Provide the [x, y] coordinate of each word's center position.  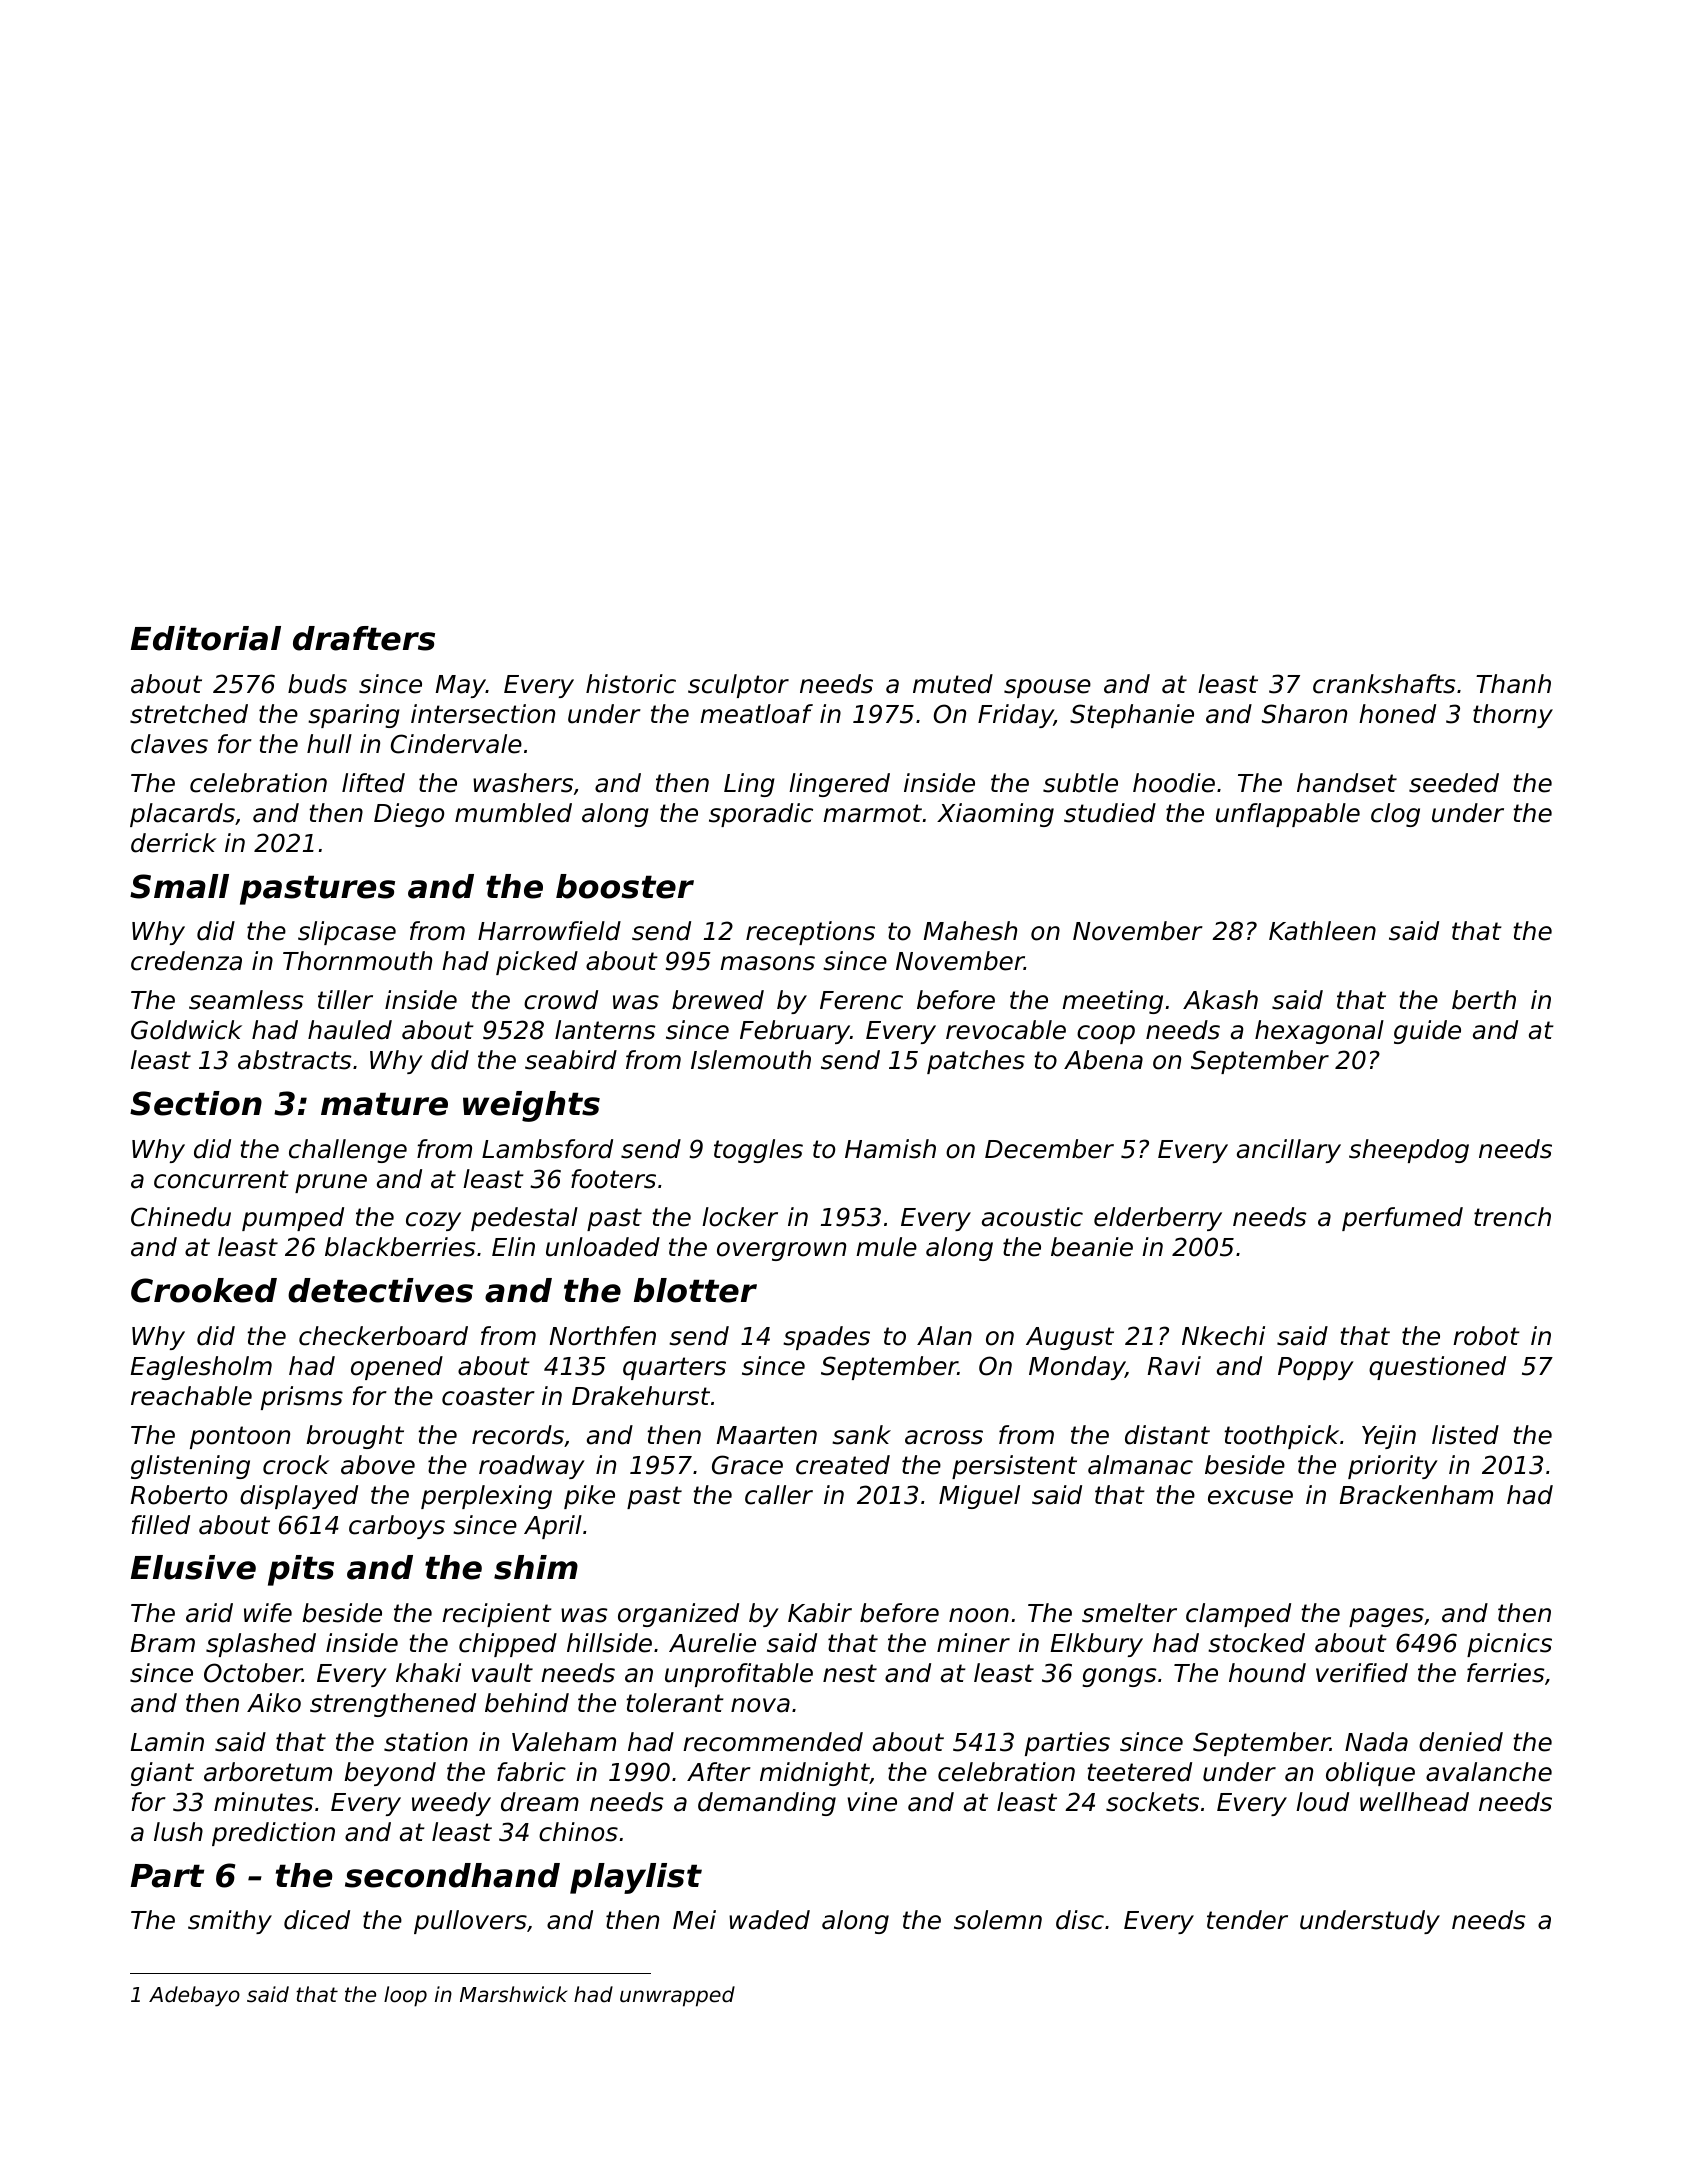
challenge [348, 1151]
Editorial [206, 638]
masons [767, 963]
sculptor [738, 686]
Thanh [1513, 684]
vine [872, 1802]
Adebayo [194, 1996]
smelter [1129, 1613]
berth [1484, 1000]
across [944, 1437]
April [553, 1527]
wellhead [1414, 1802]
